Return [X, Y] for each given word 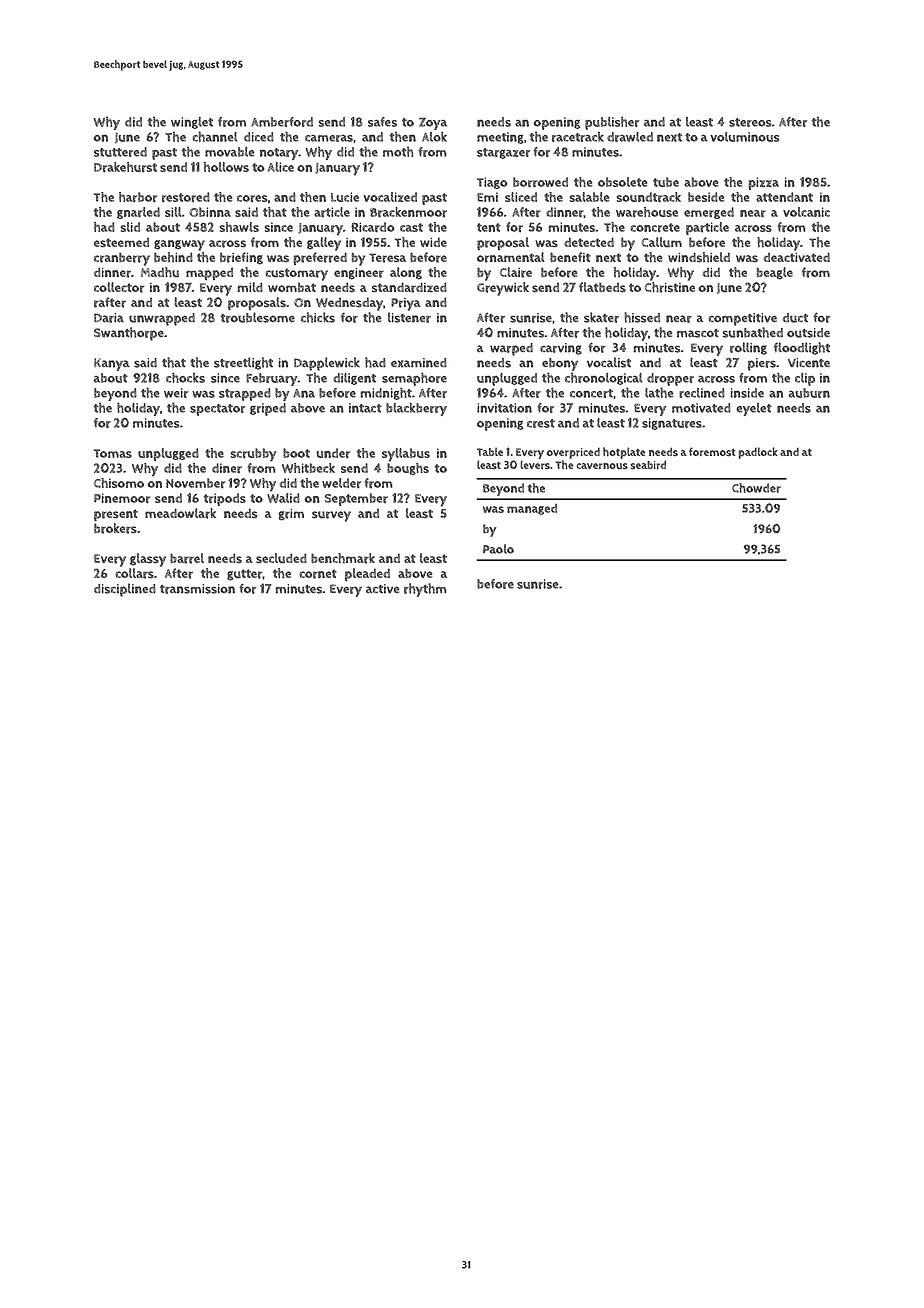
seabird [648, 465]
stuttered [120, 152]
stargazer [503, 153]
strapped [245, 394]
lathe [659, 392]
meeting [500, 138]
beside [706, 197]
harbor [138, 197]
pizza [763, 183]
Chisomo [119, 483]
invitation [504, 408]
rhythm [425, 590]
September [356, 499]
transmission [197, 589]
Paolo [498, 549]
